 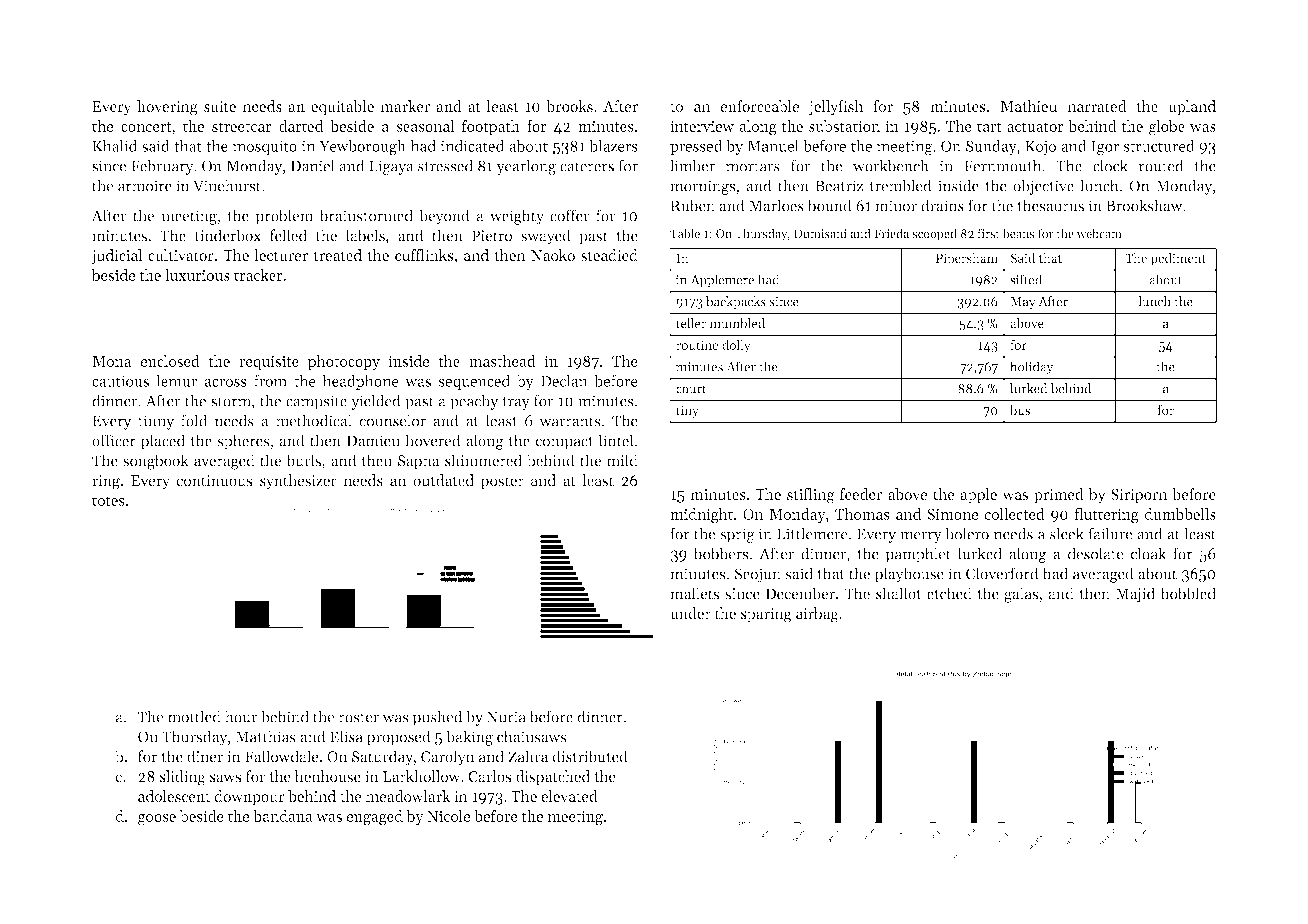 What do you see at coordinates (283, 816) in the page?
I see `bandana` at bounding box center [283, 816].
